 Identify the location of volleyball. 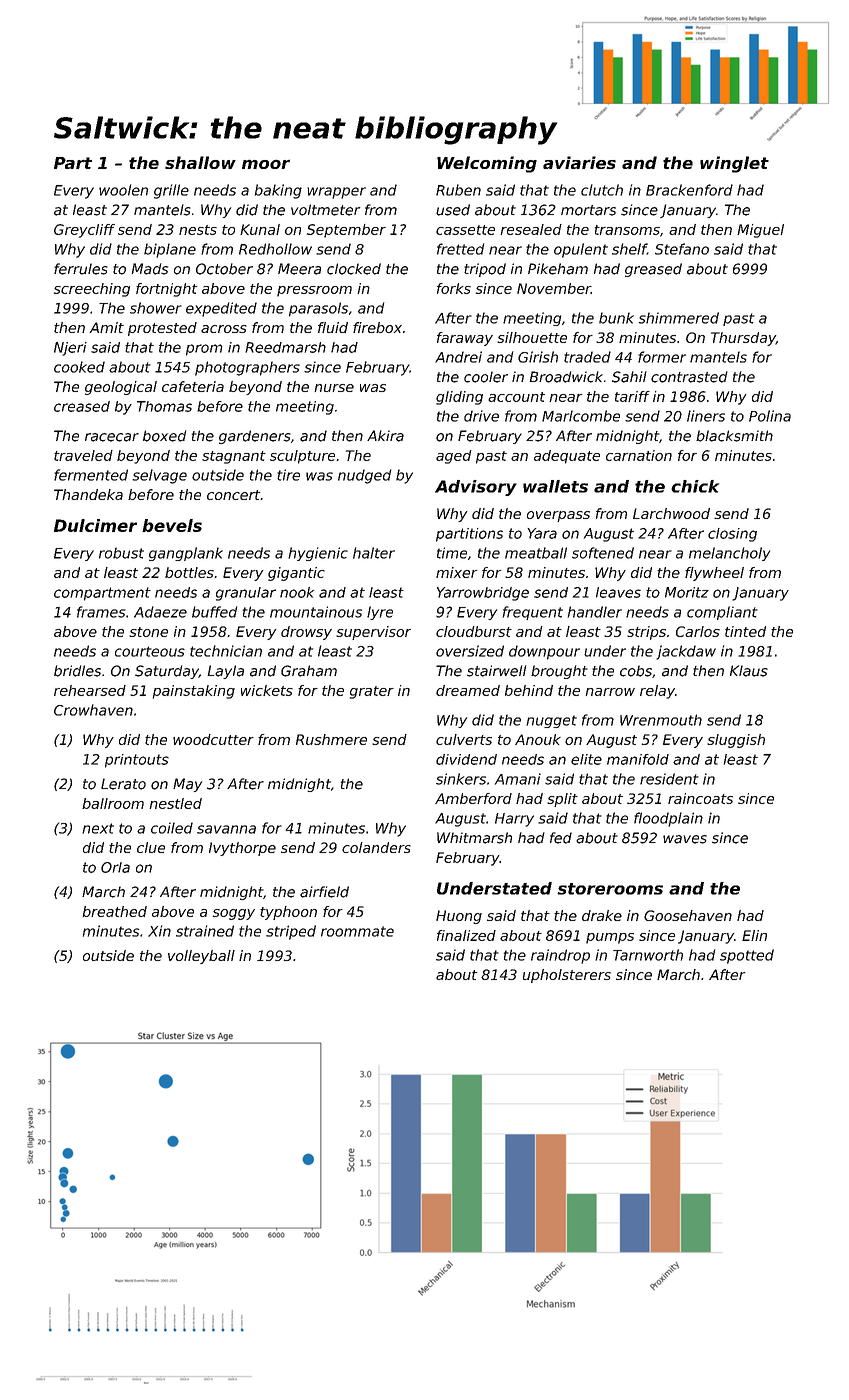
(201, 957).
